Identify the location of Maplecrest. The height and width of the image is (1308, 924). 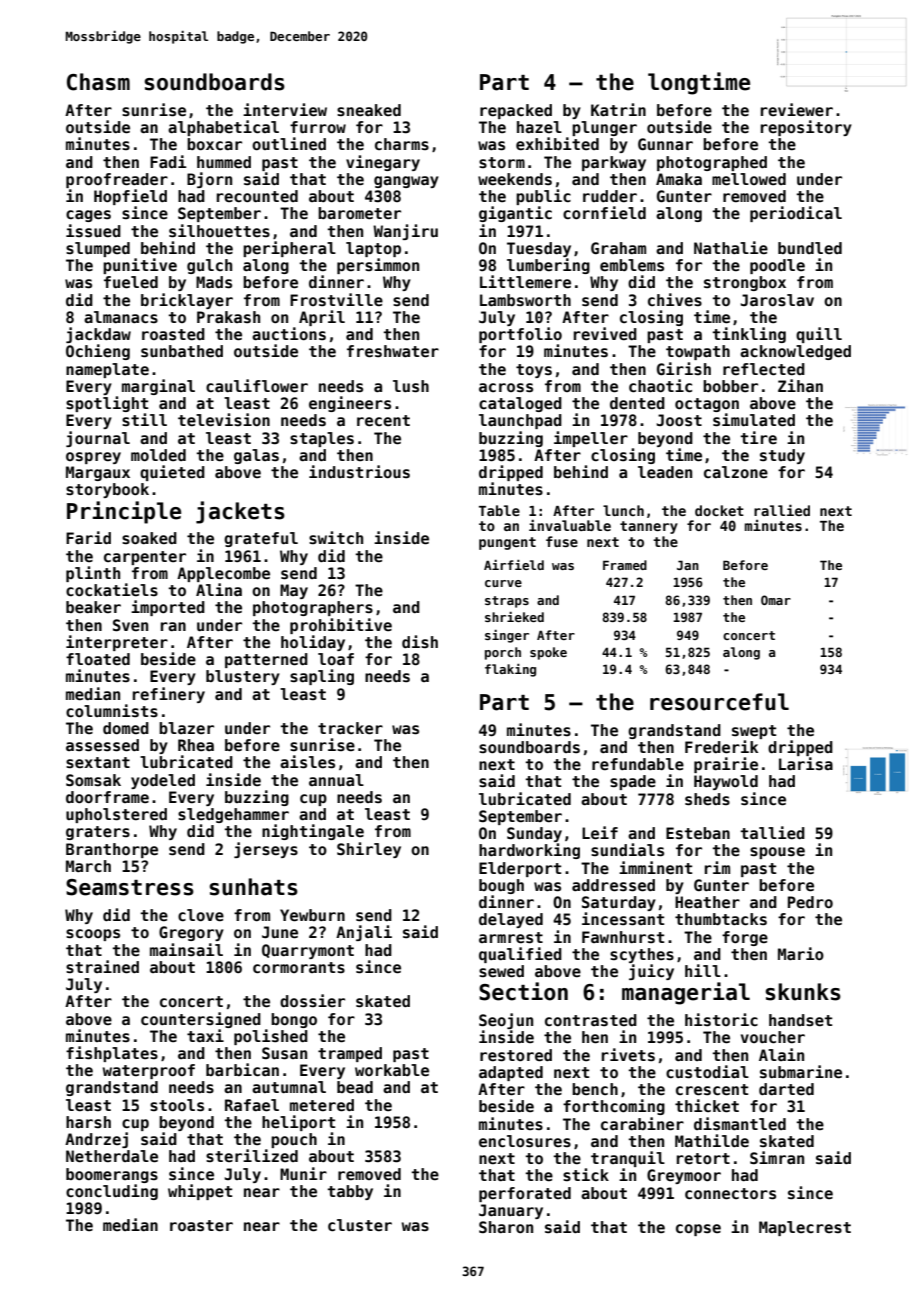
(805, 1228).
